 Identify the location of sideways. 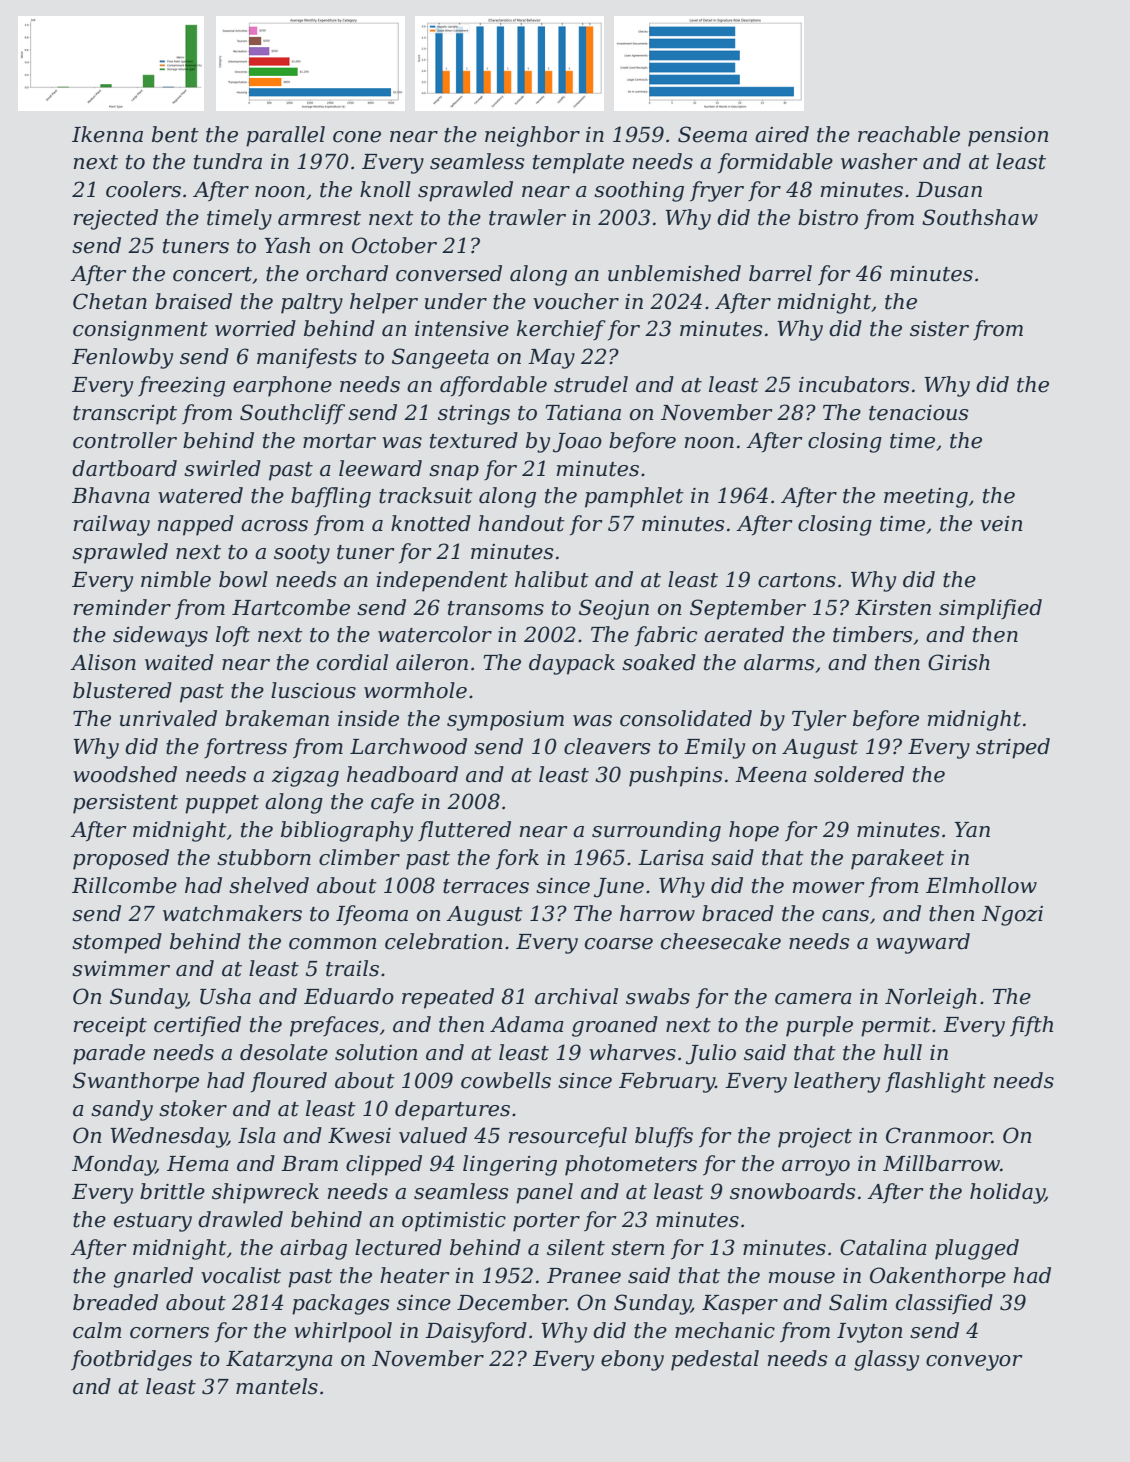
(160, 636).
